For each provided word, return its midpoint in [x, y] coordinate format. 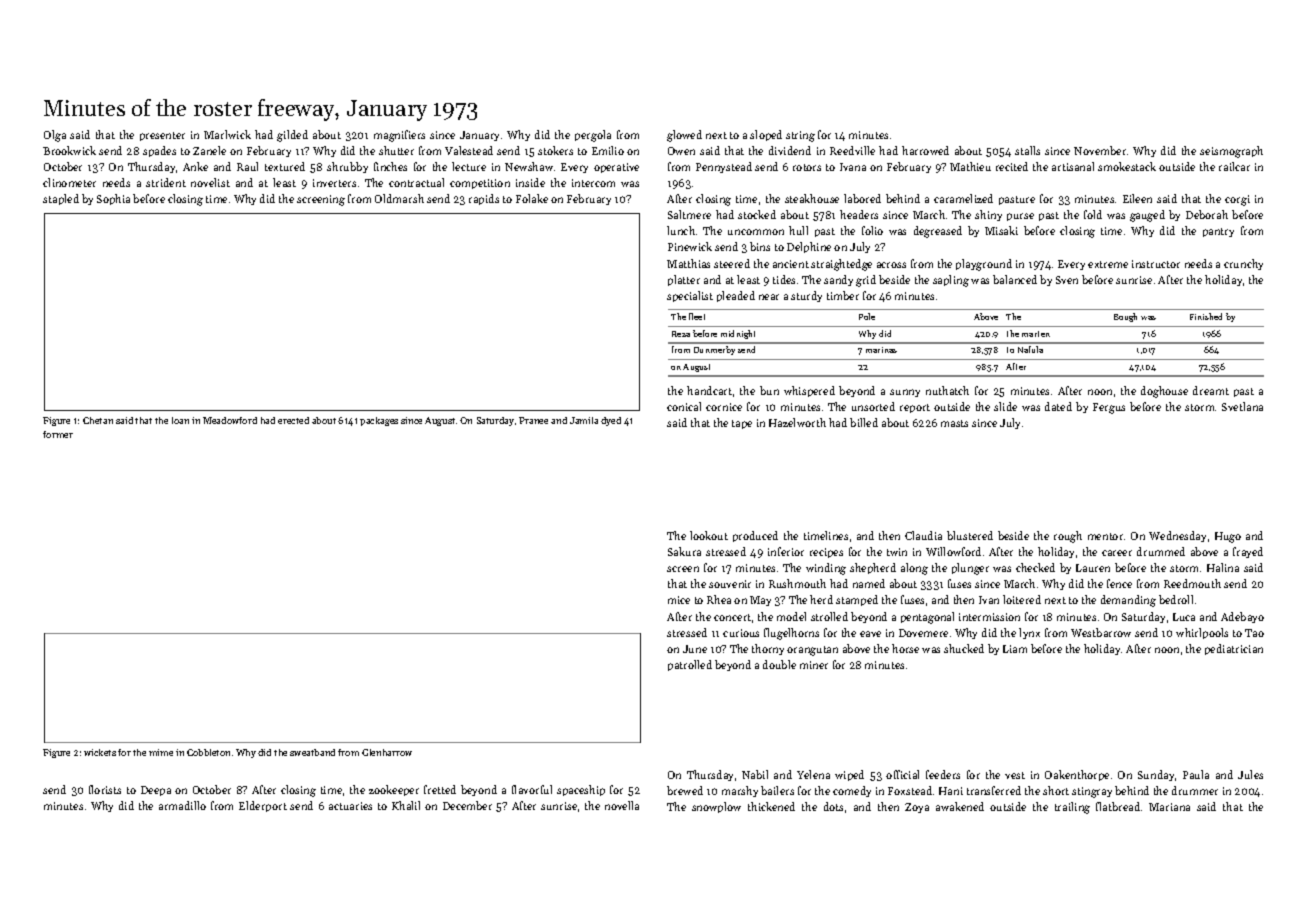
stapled [61, 199]
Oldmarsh [399, 198]
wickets [100, 752]
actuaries [350, 806]
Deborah [1207, 214]
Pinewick [690, 246]
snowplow [716, 807]
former [58, 434]
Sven [1067, 280]
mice [679, 600]
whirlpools [1202, 633]
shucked [964, 648]
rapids [484, 199]
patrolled [690, 665]
